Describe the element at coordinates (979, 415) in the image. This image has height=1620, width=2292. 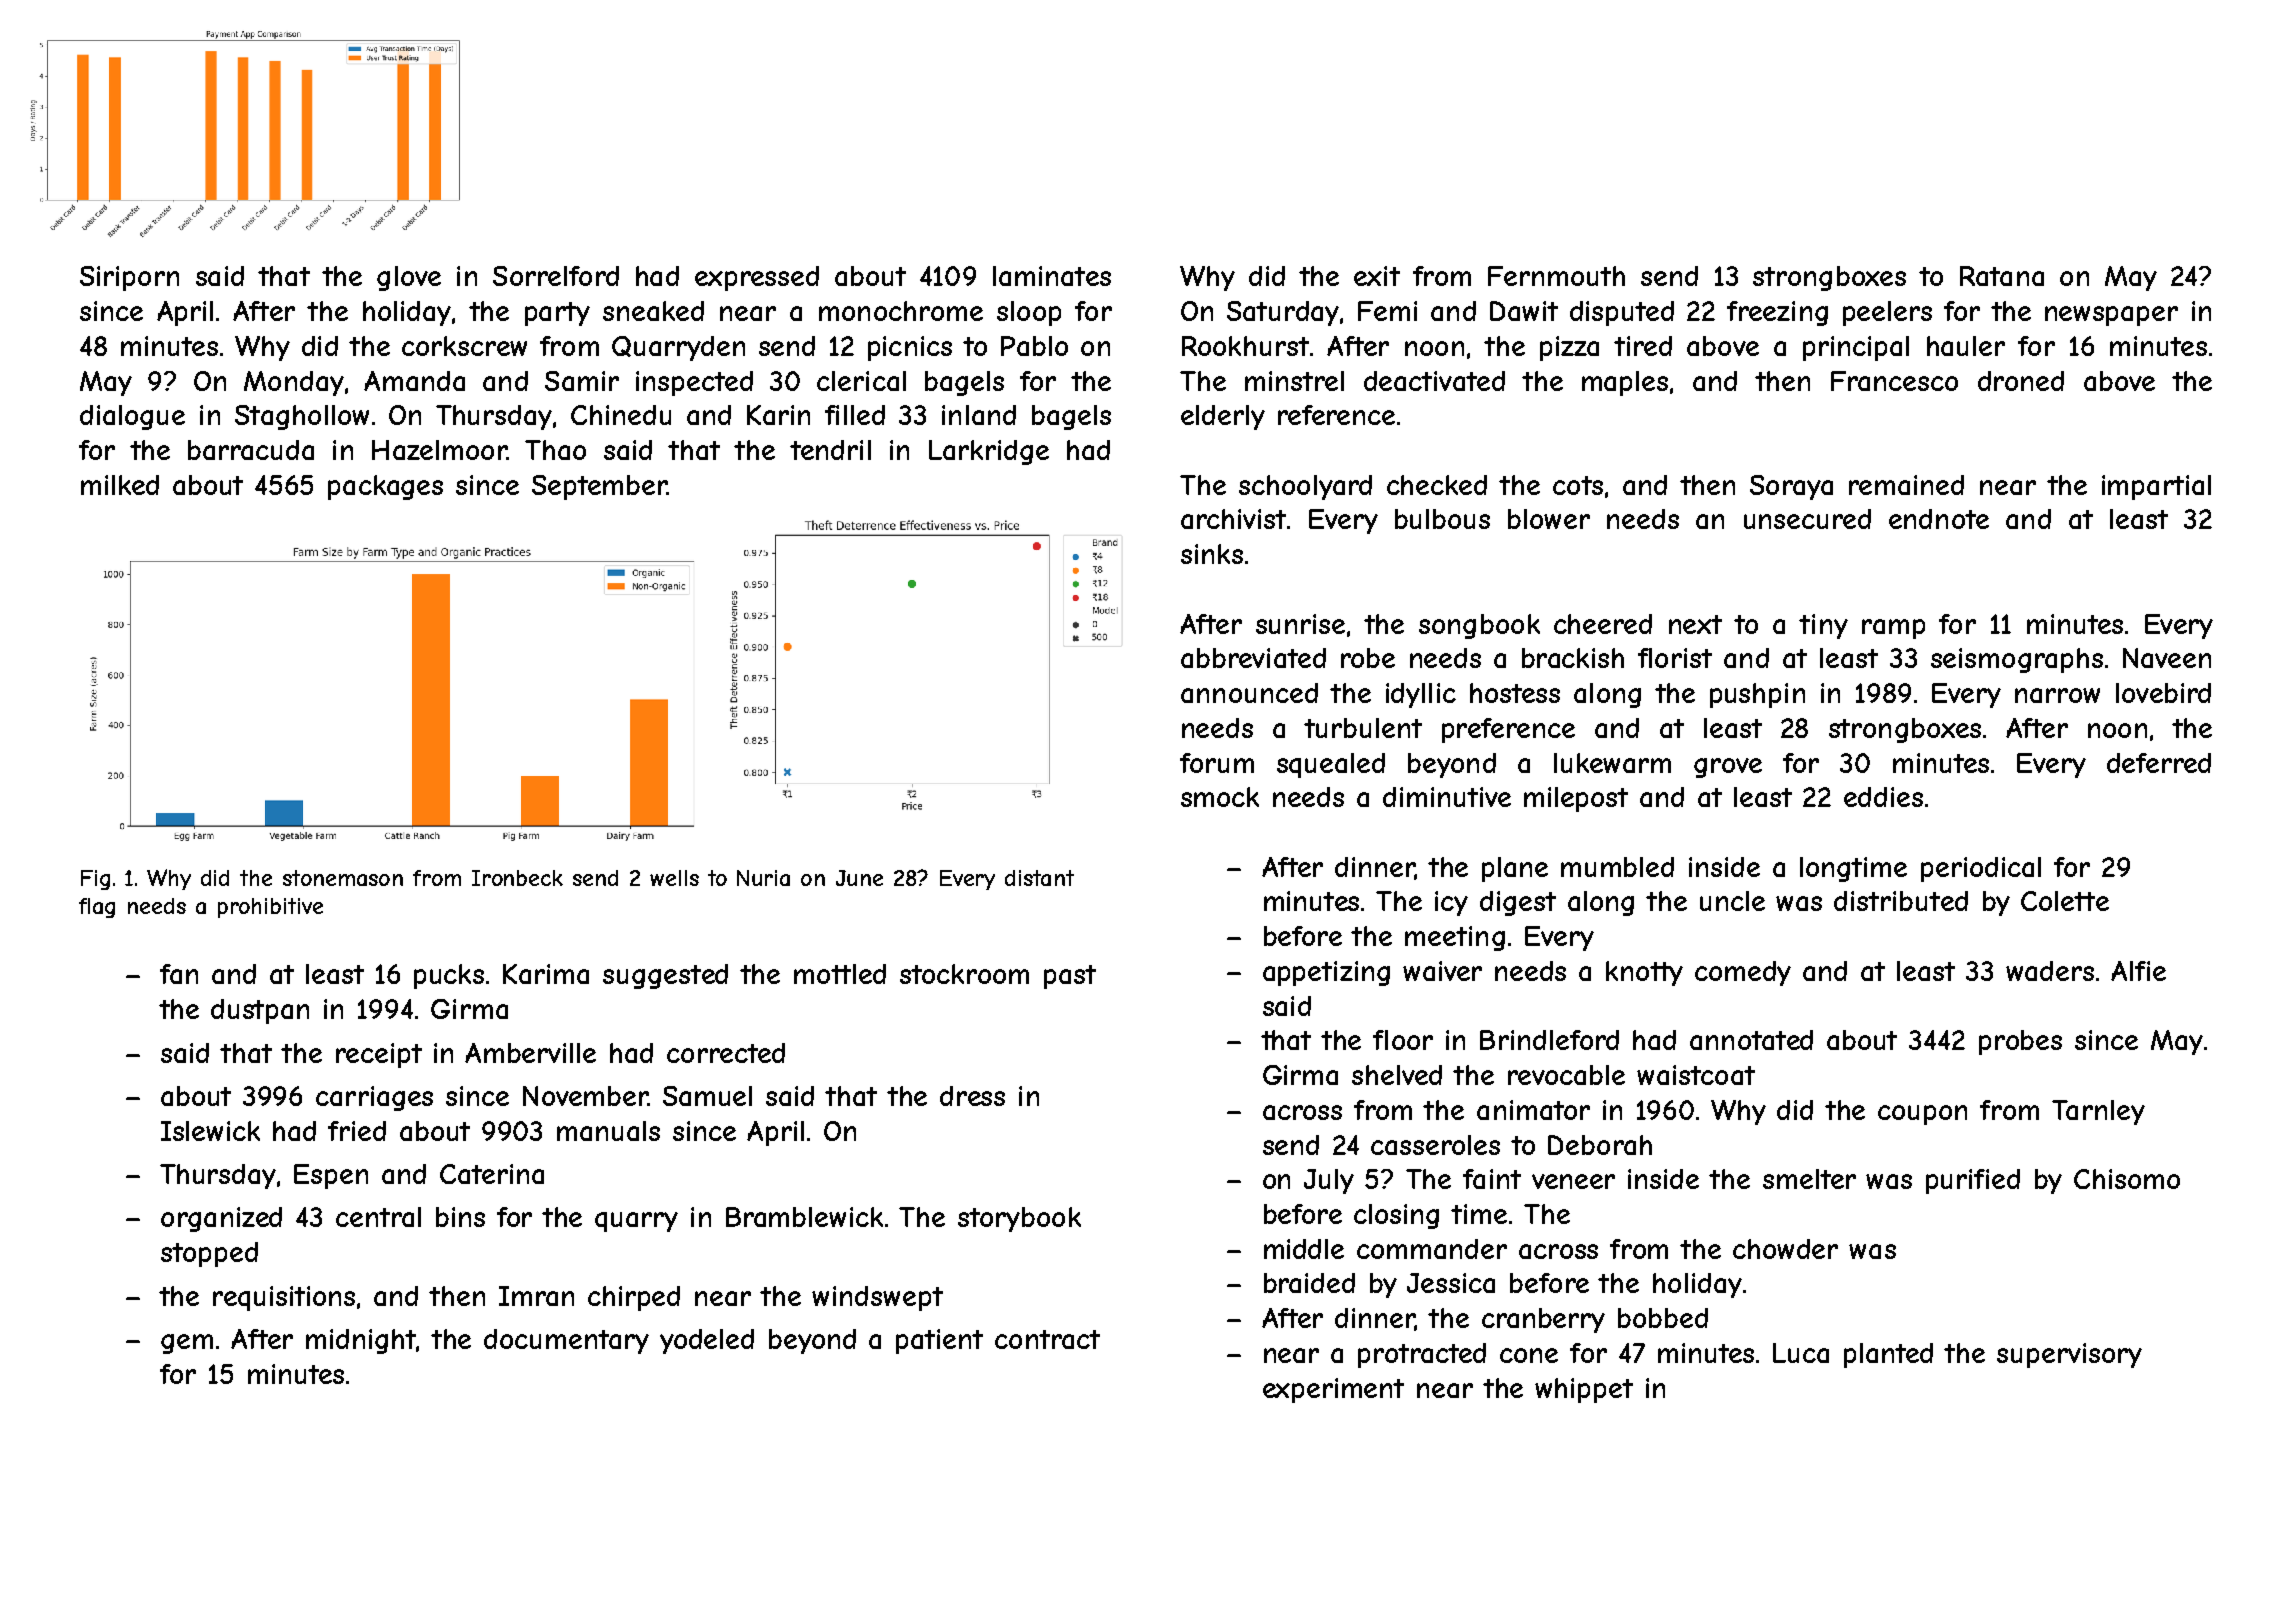
I see `inland` at that location.
